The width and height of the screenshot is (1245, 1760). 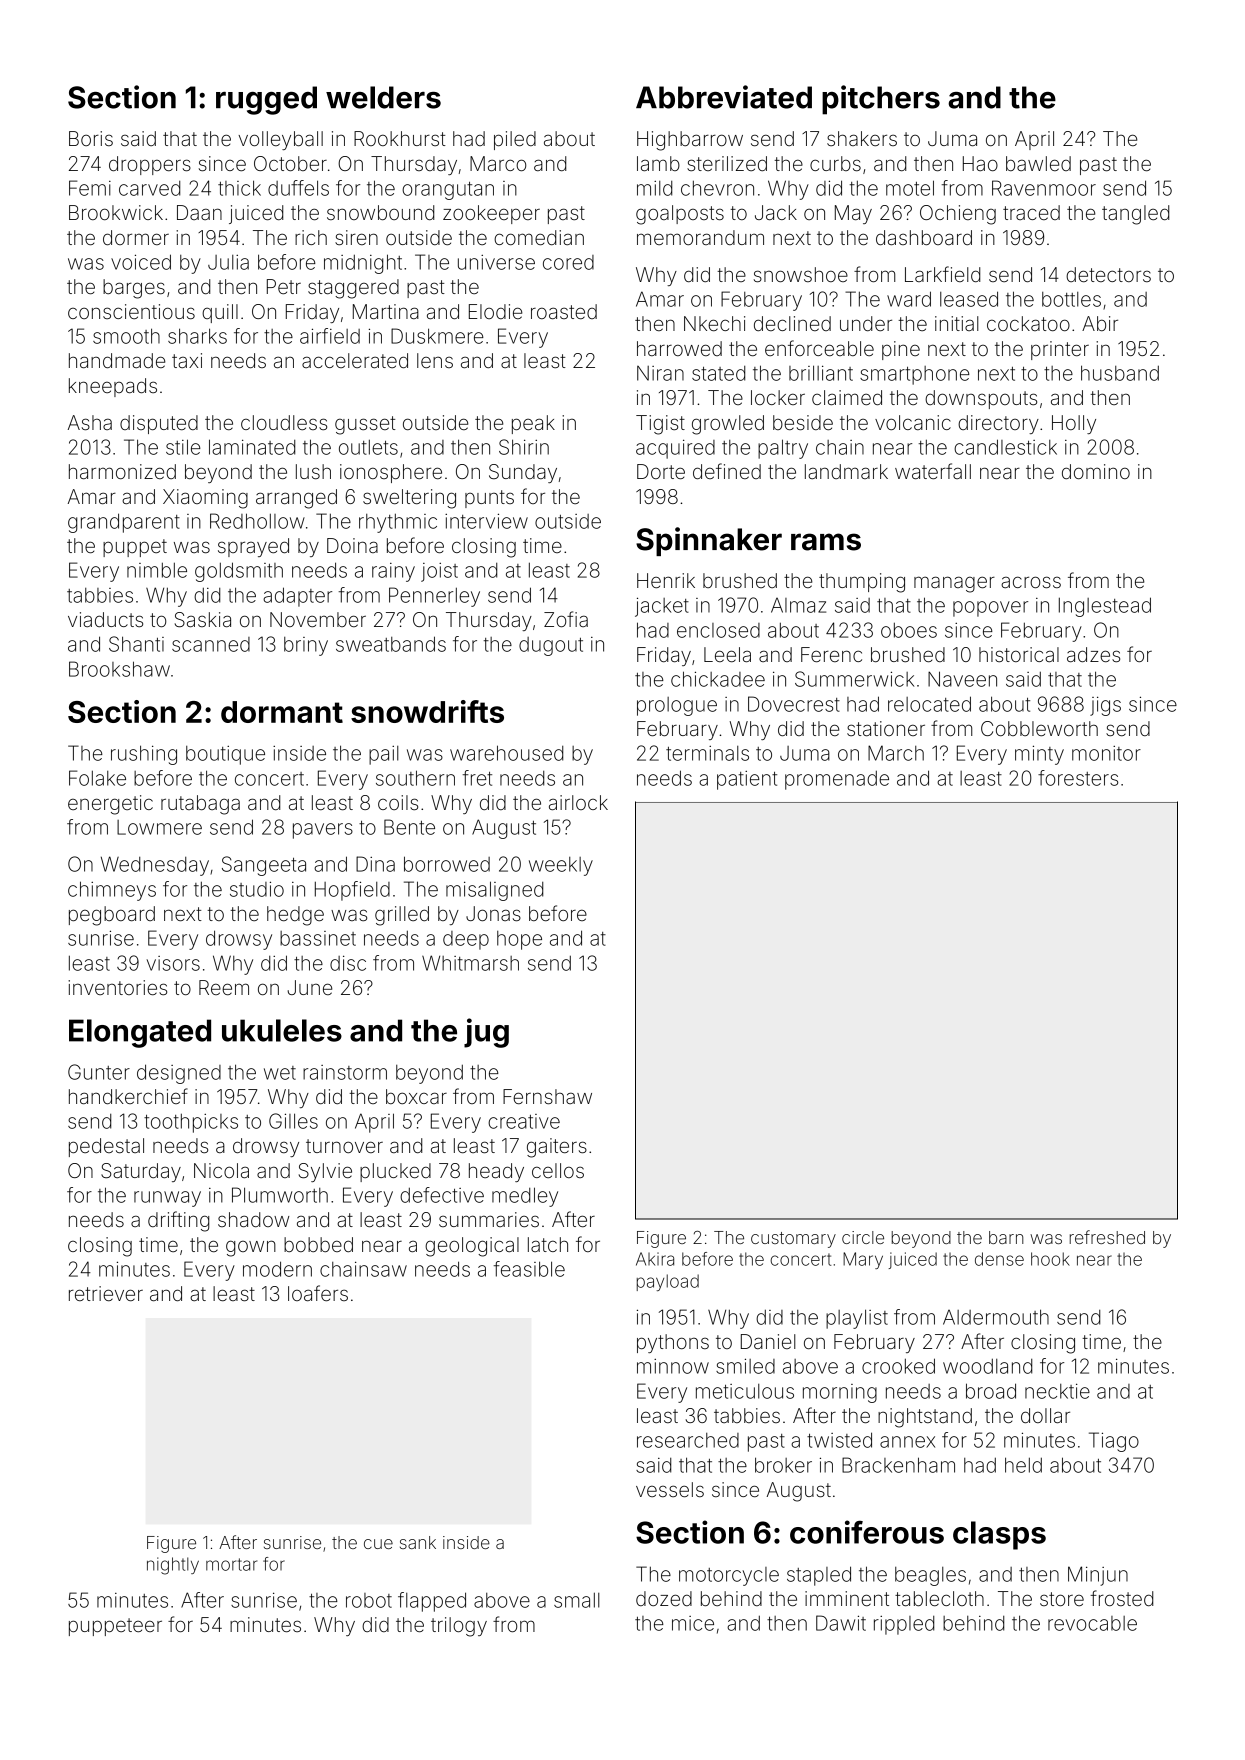 What do you see at coordinates (724, 97) in the screenshot?
I see `Abbreviated` at bounding box center [724, 97].
